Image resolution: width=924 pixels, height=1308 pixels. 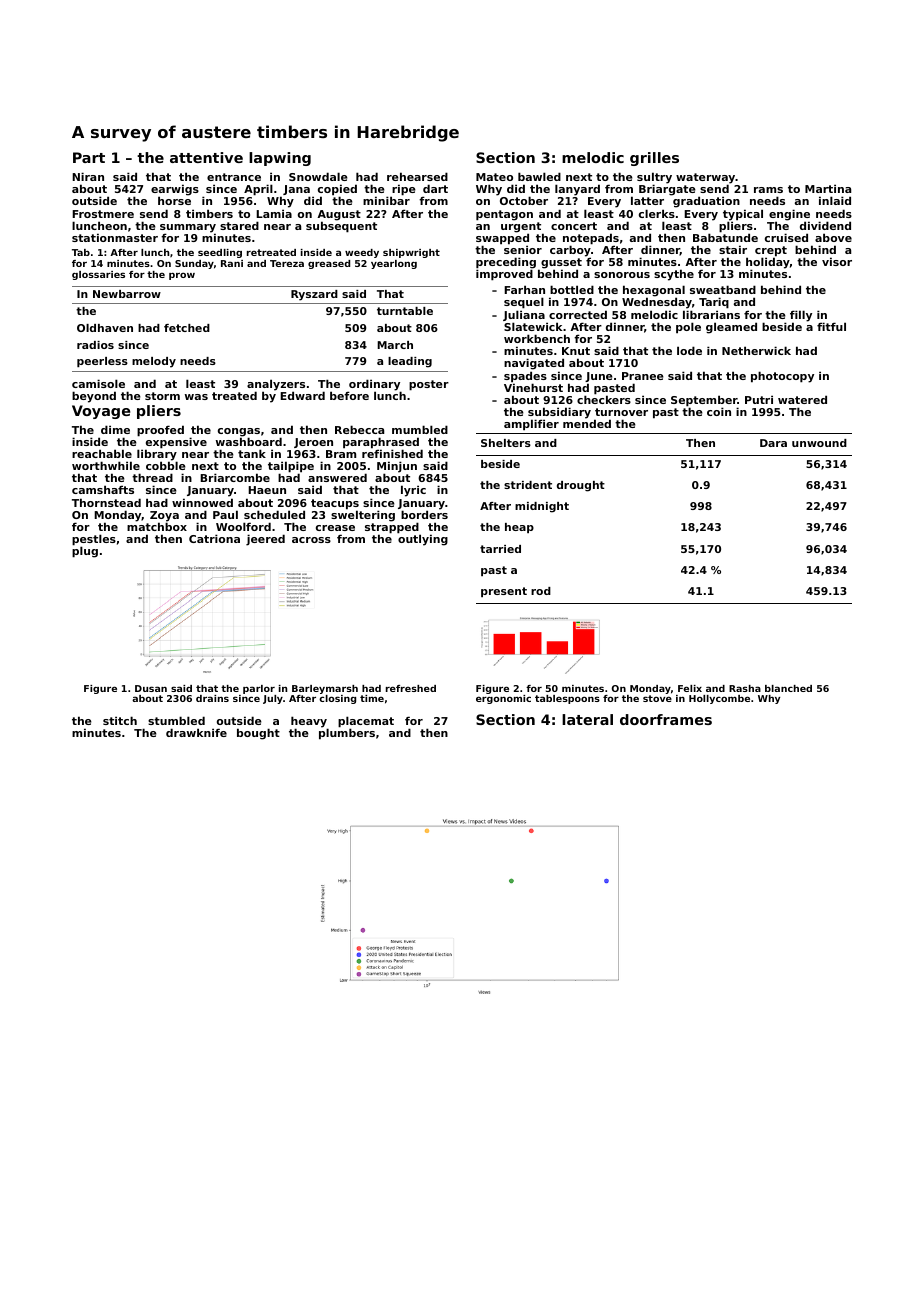 I want to click on Felix, so click(x=690, y=688).
